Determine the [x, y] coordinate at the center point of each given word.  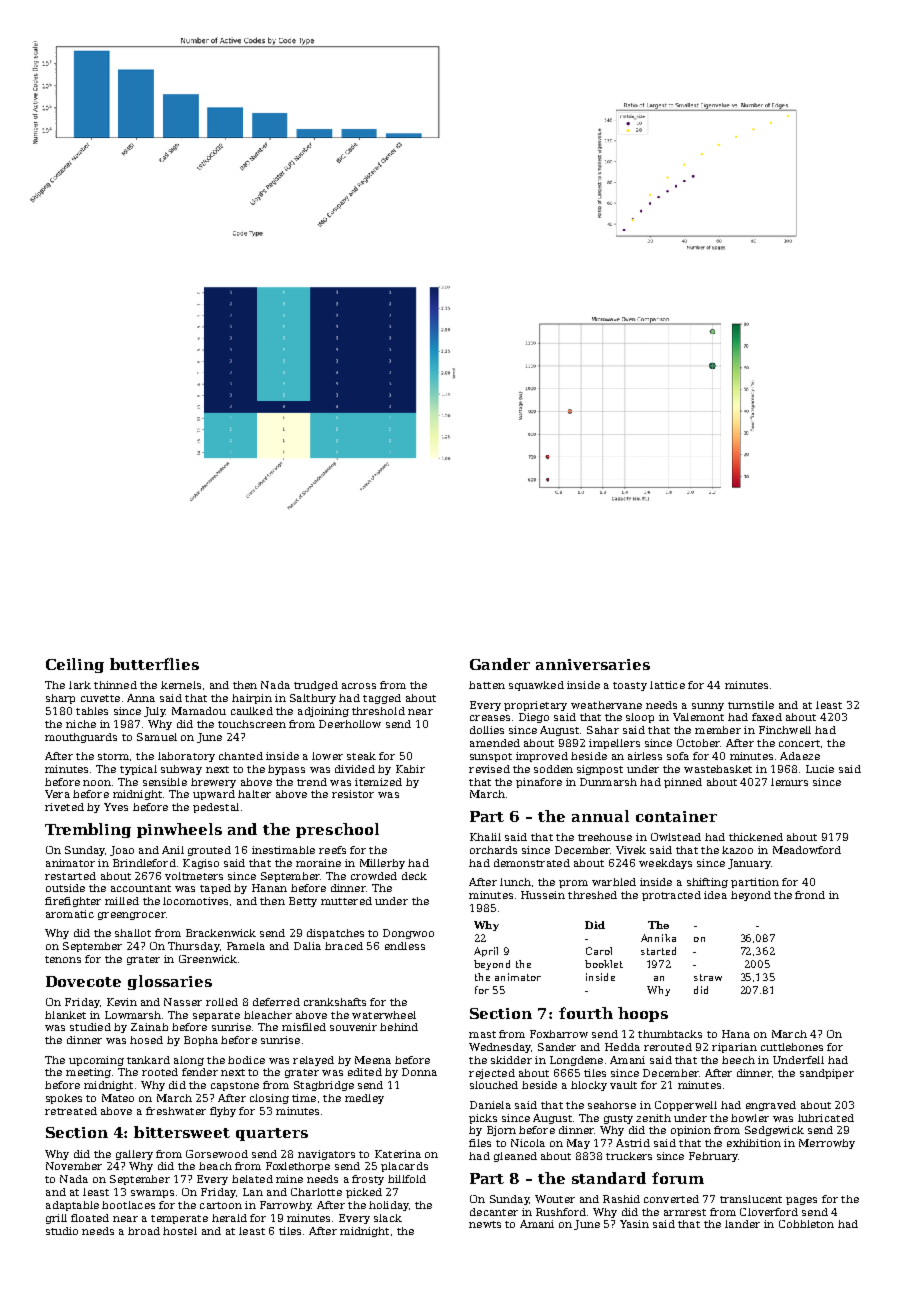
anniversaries [593, 664]
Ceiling [75, 665]
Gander [500, 664]
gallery [134, 1155]
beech [738, 1060]
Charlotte [316, 1192]
